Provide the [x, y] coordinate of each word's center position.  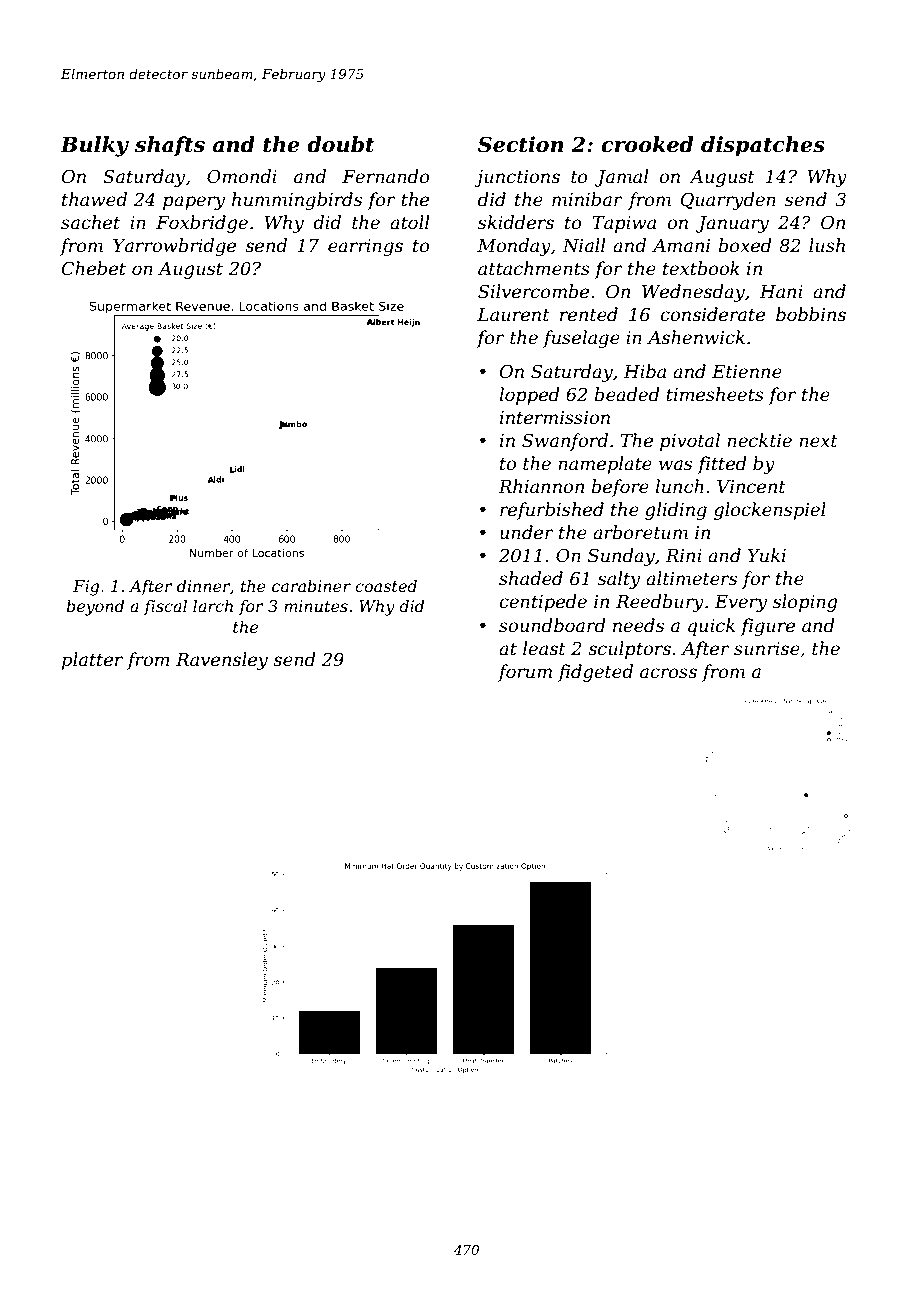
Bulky [94, 146]
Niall [583, 245]
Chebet [94, 268]
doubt [341, 144]
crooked [647, 144]
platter [92, 661]
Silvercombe [533, 291]
